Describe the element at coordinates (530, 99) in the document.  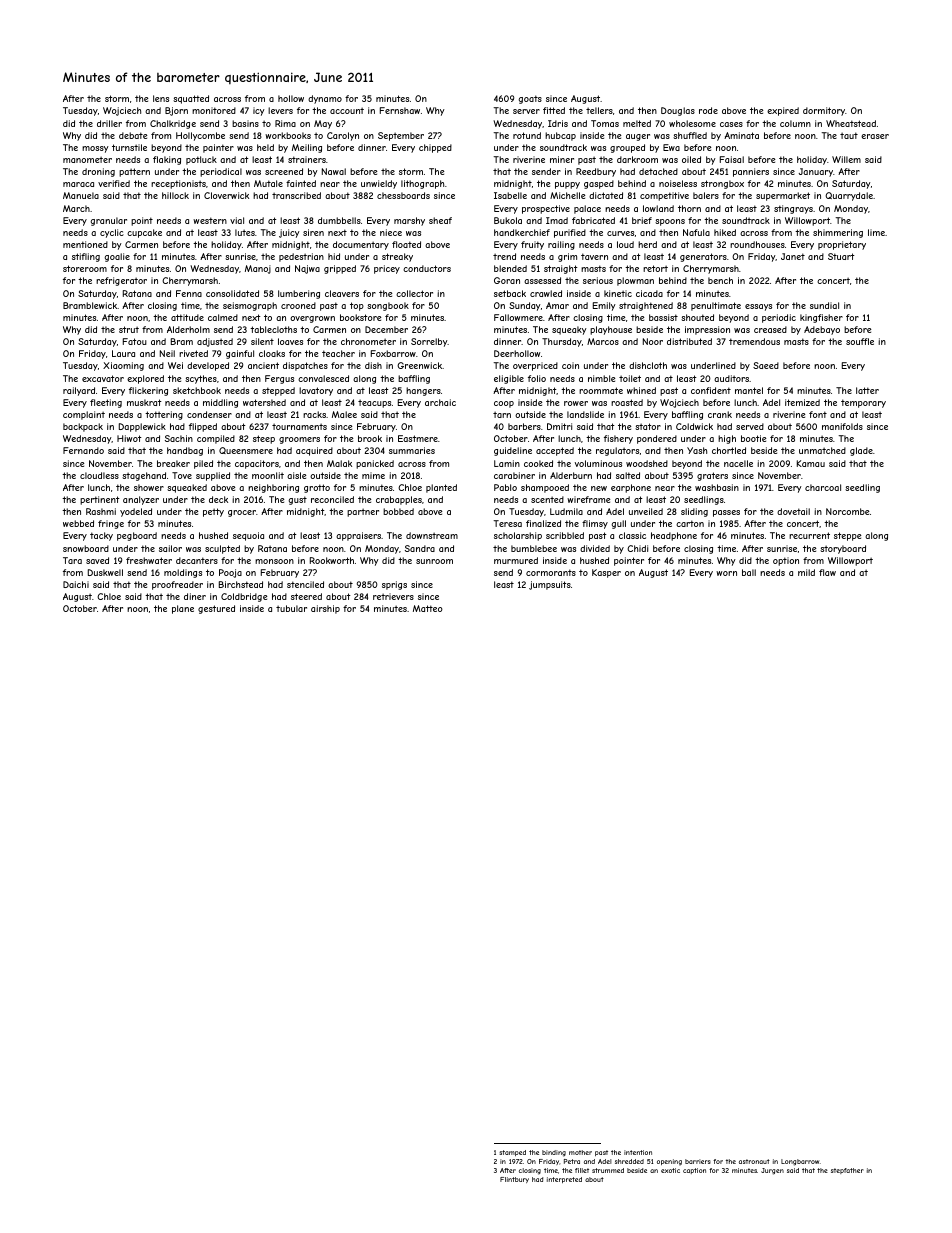
I see `goats` at that location.
